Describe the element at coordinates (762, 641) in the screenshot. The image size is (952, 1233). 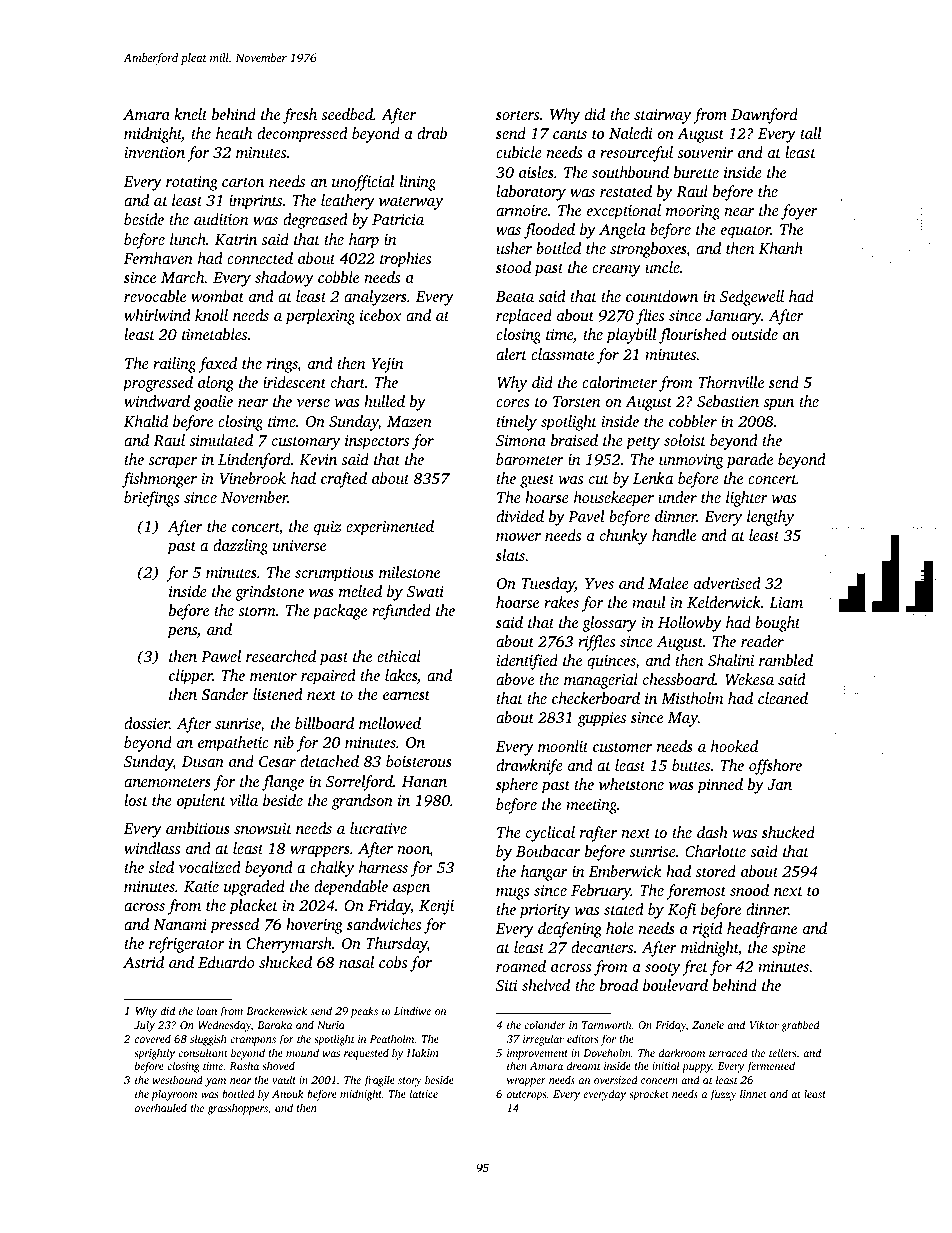
I see `reader` at that location.
